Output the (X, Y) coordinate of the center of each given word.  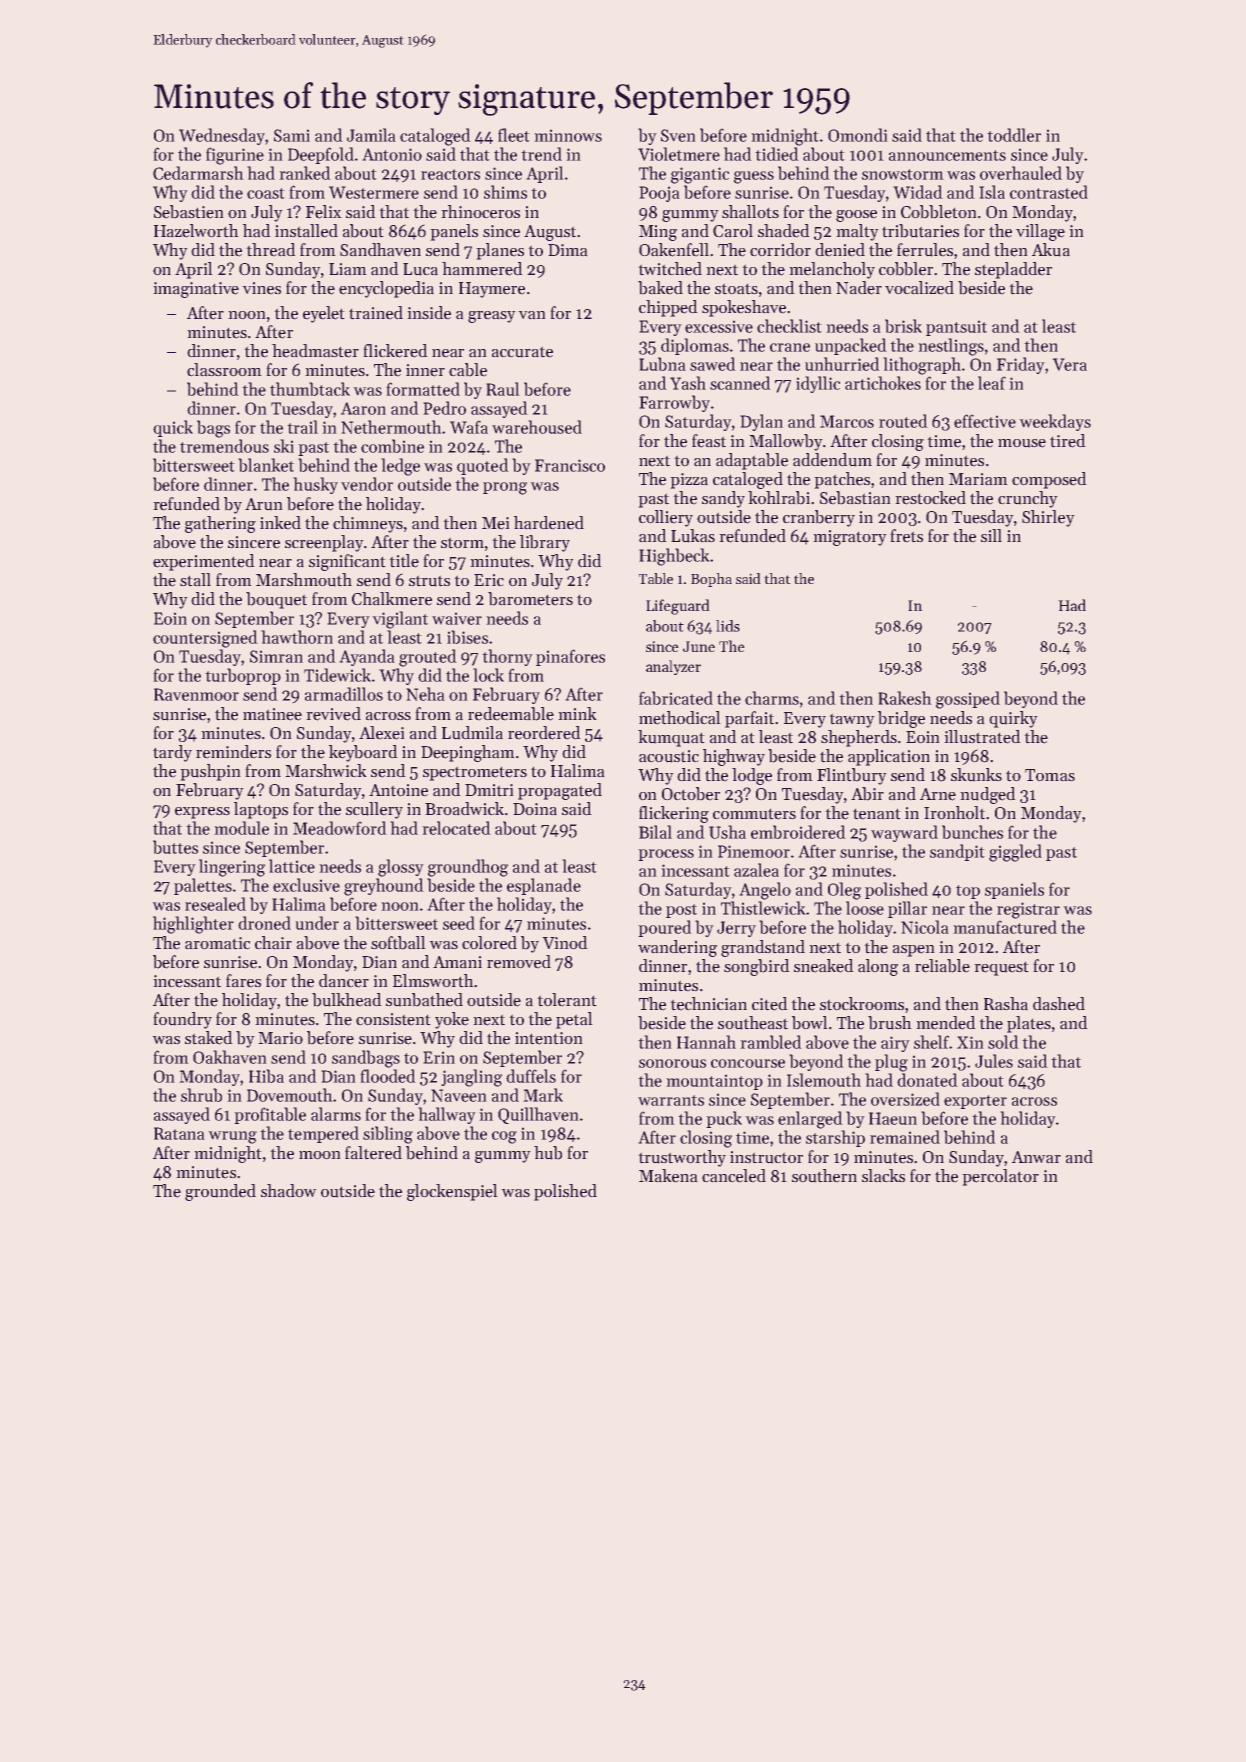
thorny (507, 657)
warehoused (537, 427)
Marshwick (326, 771)
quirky (1013, 719)
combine (392, 446)
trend (541, 154)
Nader (859, 288)
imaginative (196, 290)
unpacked (851, 346)
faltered (373, 1153)
